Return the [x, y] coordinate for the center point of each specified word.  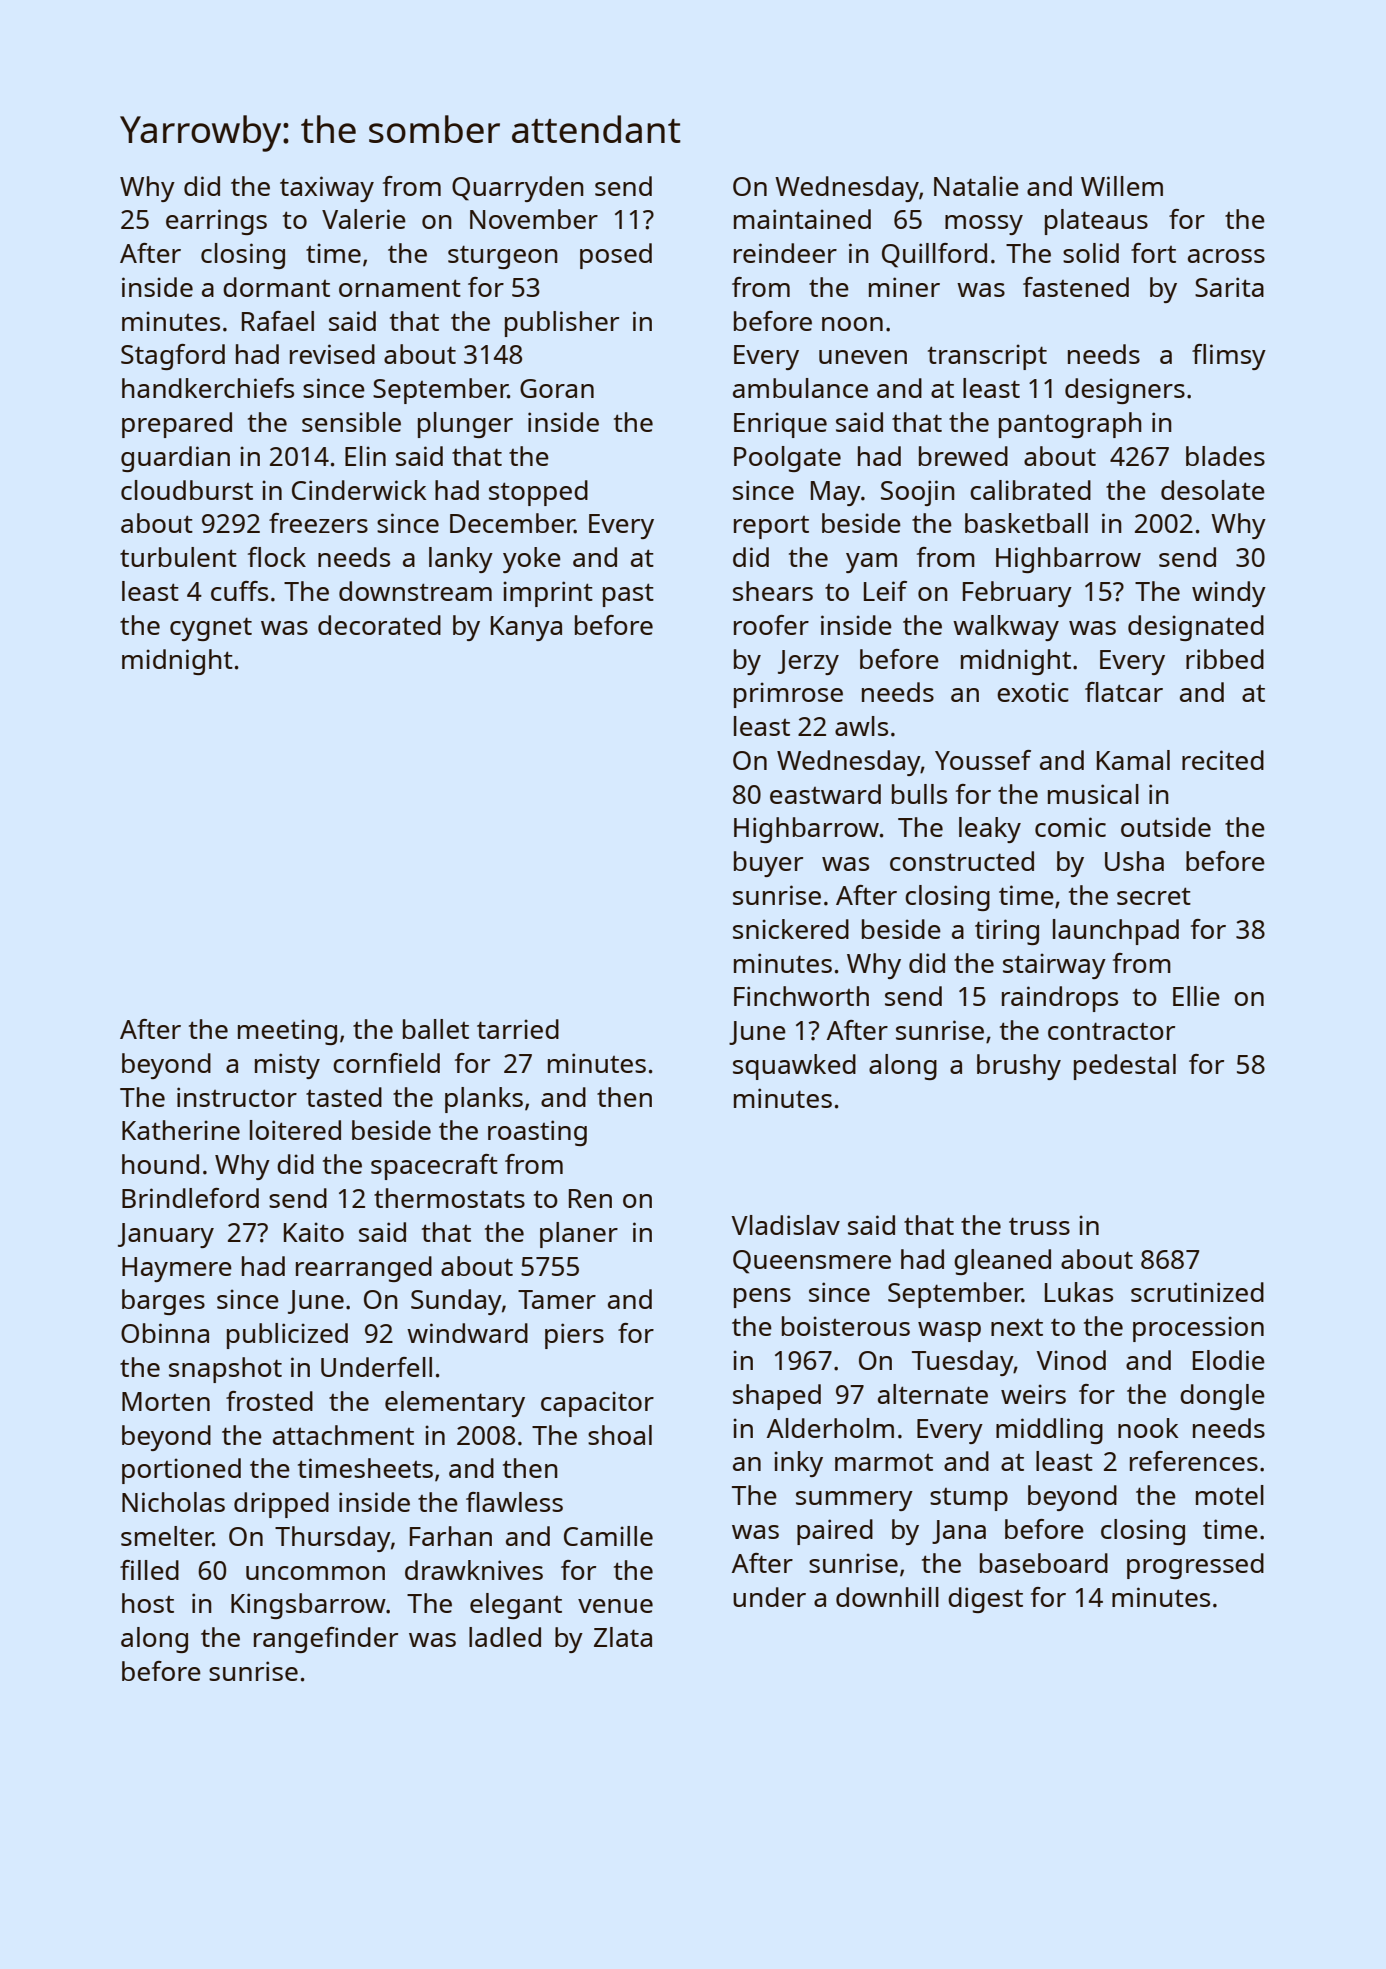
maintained [802, 219]
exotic [1033, 692]
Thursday [333, 1539]
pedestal [1125, 1067]
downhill [887, 1597]
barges [163, 1302]
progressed [1195, 1566]
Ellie [1196, 996]
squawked [794, 1067]
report [771, 527]
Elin [365, 456]
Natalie [976, 186]
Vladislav [785, 1225]
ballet [436, 1029]
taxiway [327, 189]
